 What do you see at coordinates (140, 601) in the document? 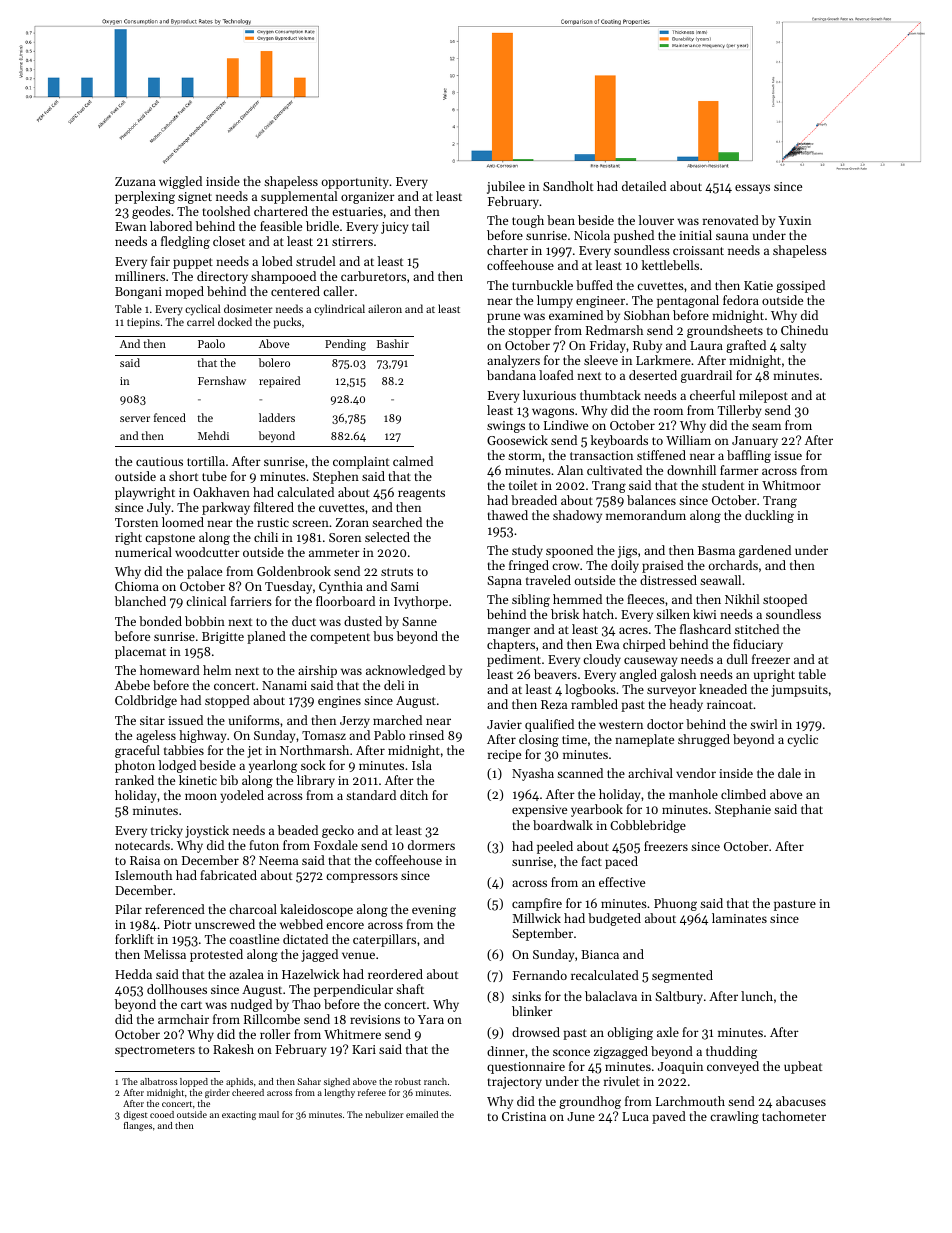
I see `blanched` at bounding box center [140, 601].
